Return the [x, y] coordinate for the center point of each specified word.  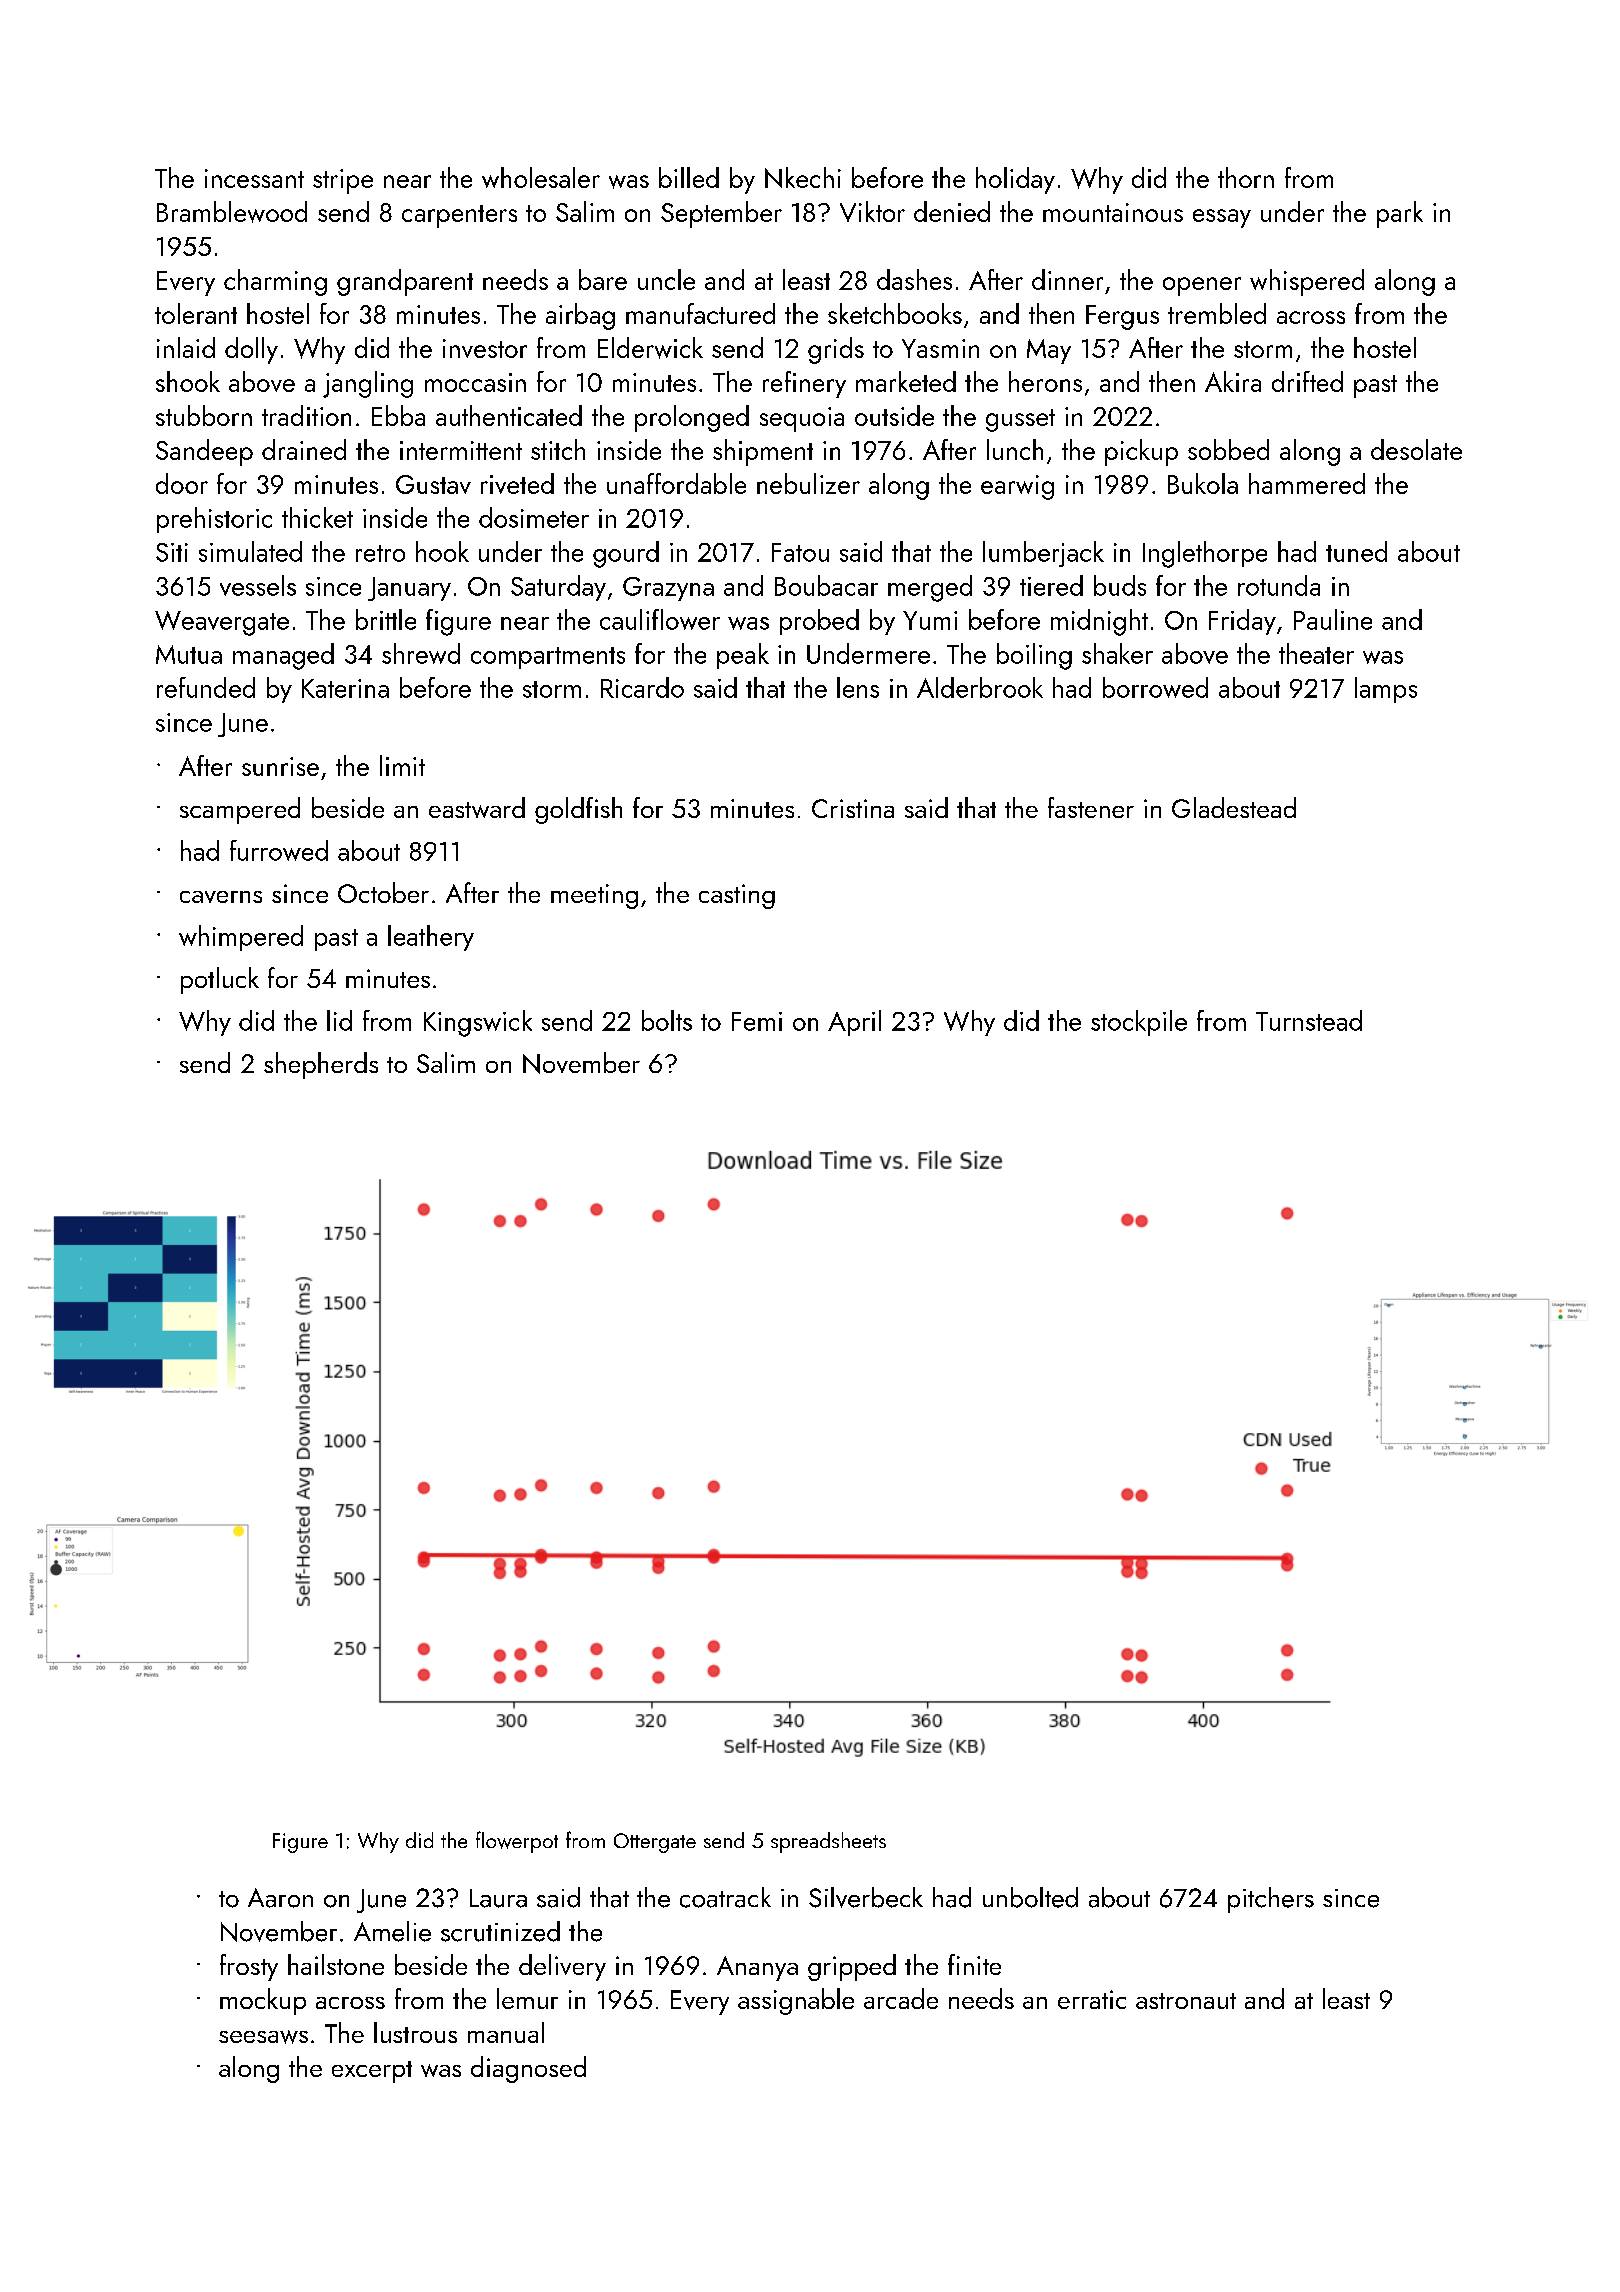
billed [689, 177]
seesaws [263, 2037]
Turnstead [1309, 1020]
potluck [220, 980]
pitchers [1271, 1900]
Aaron [280, 1898]
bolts [667, 1020]
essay [1222, 218]
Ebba [398, 415]
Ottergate [655, 1843]
